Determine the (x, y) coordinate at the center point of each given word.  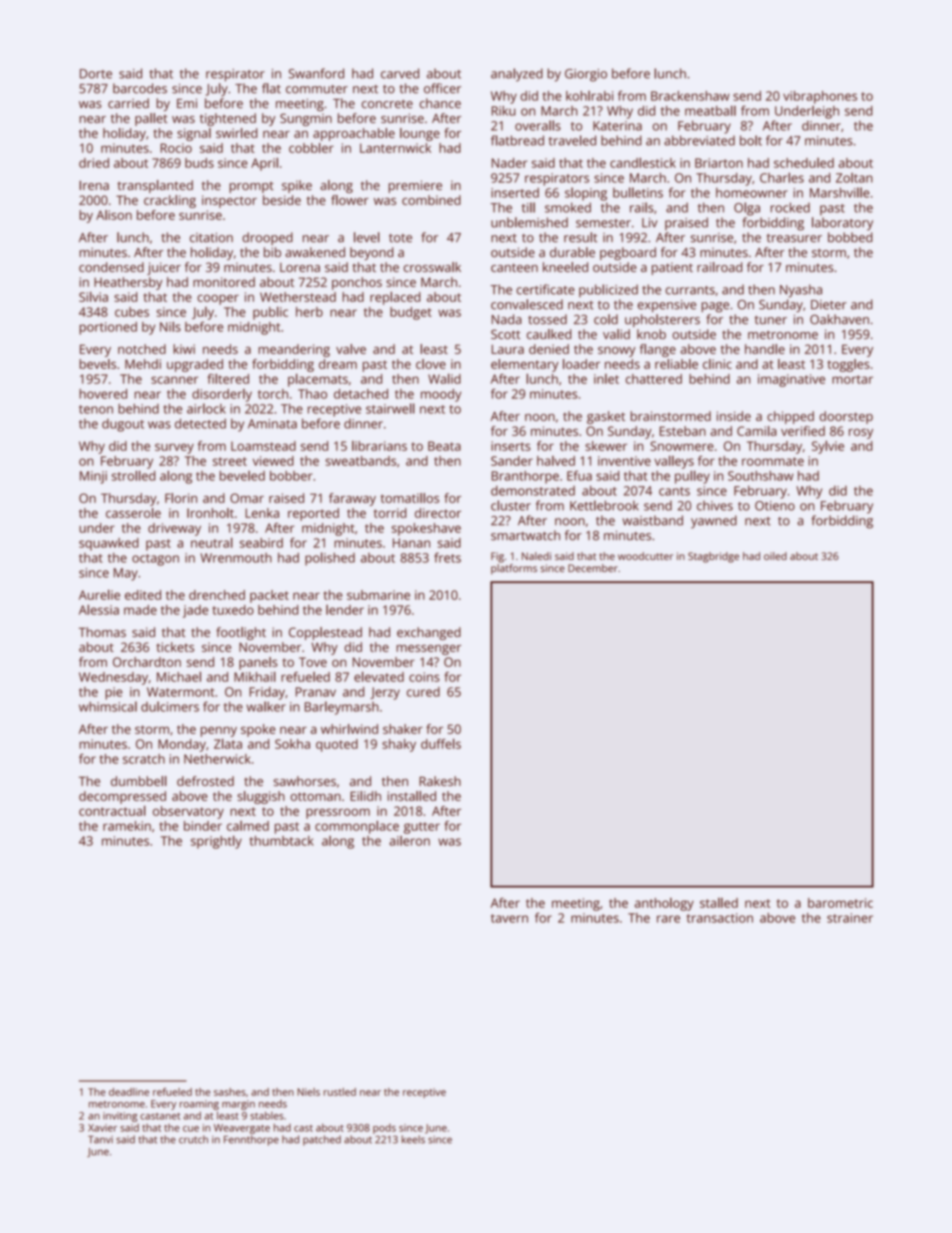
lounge (420, 134)
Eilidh (365, 796)
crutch (193, 1139)
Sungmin (306, 119)
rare (668, 919)
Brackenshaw (690, 96)
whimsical (108, 706)
